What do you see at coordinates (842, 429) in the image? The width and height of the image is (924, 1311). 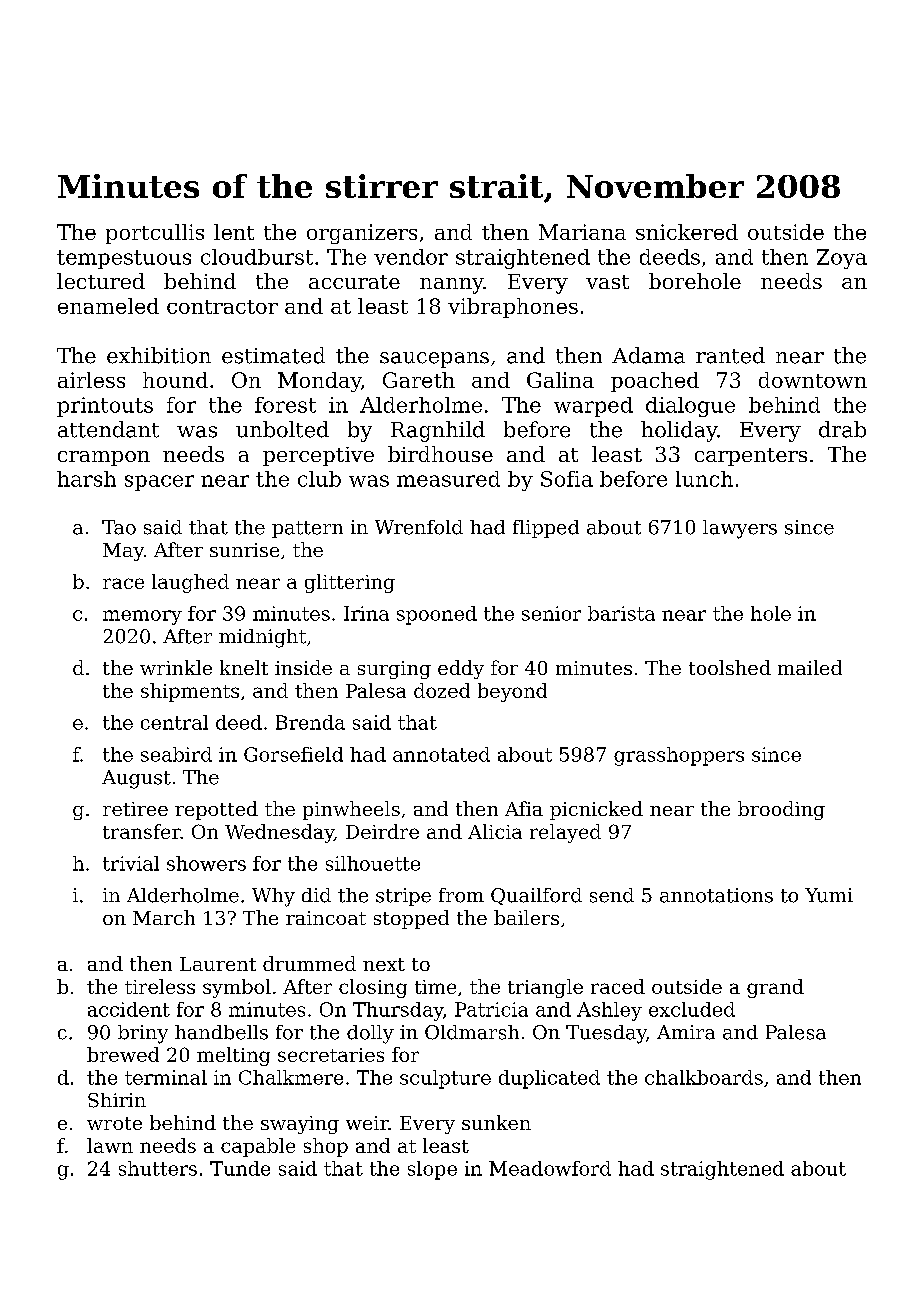 I see `drab` at bounding box center [842, 429].
